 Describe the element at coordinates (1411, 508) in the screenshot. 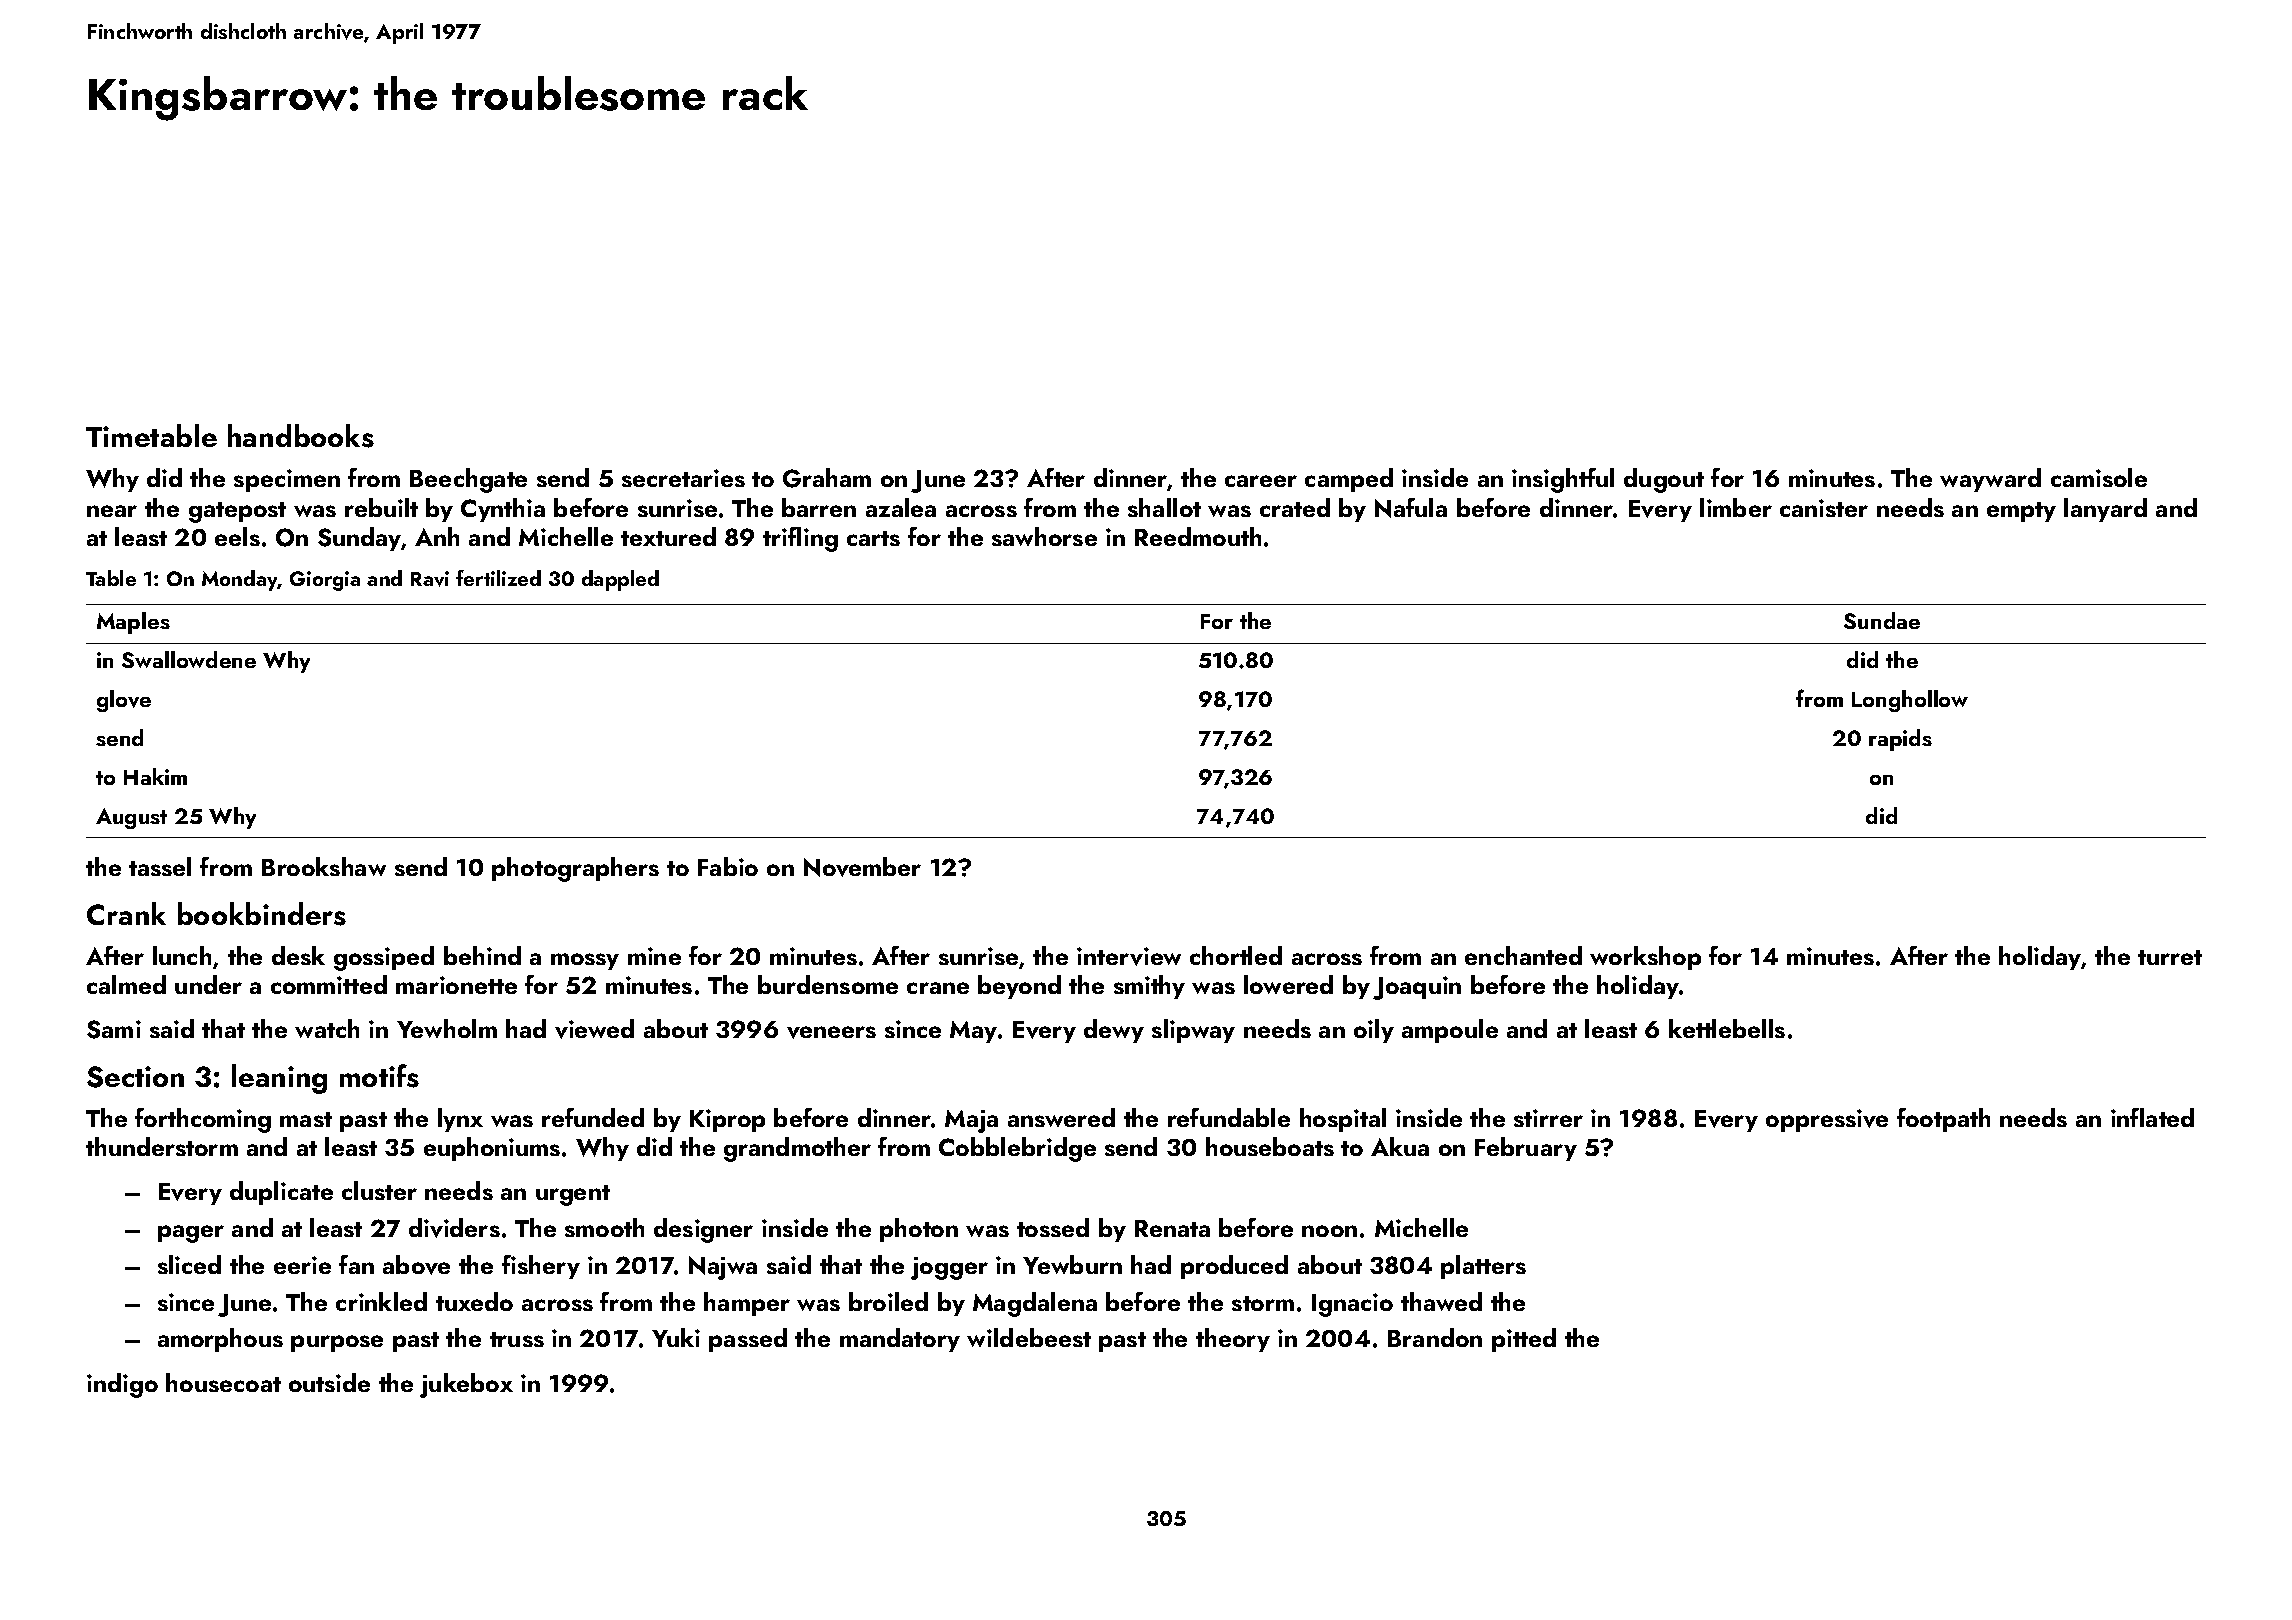

I see `Nafula` at that location.
